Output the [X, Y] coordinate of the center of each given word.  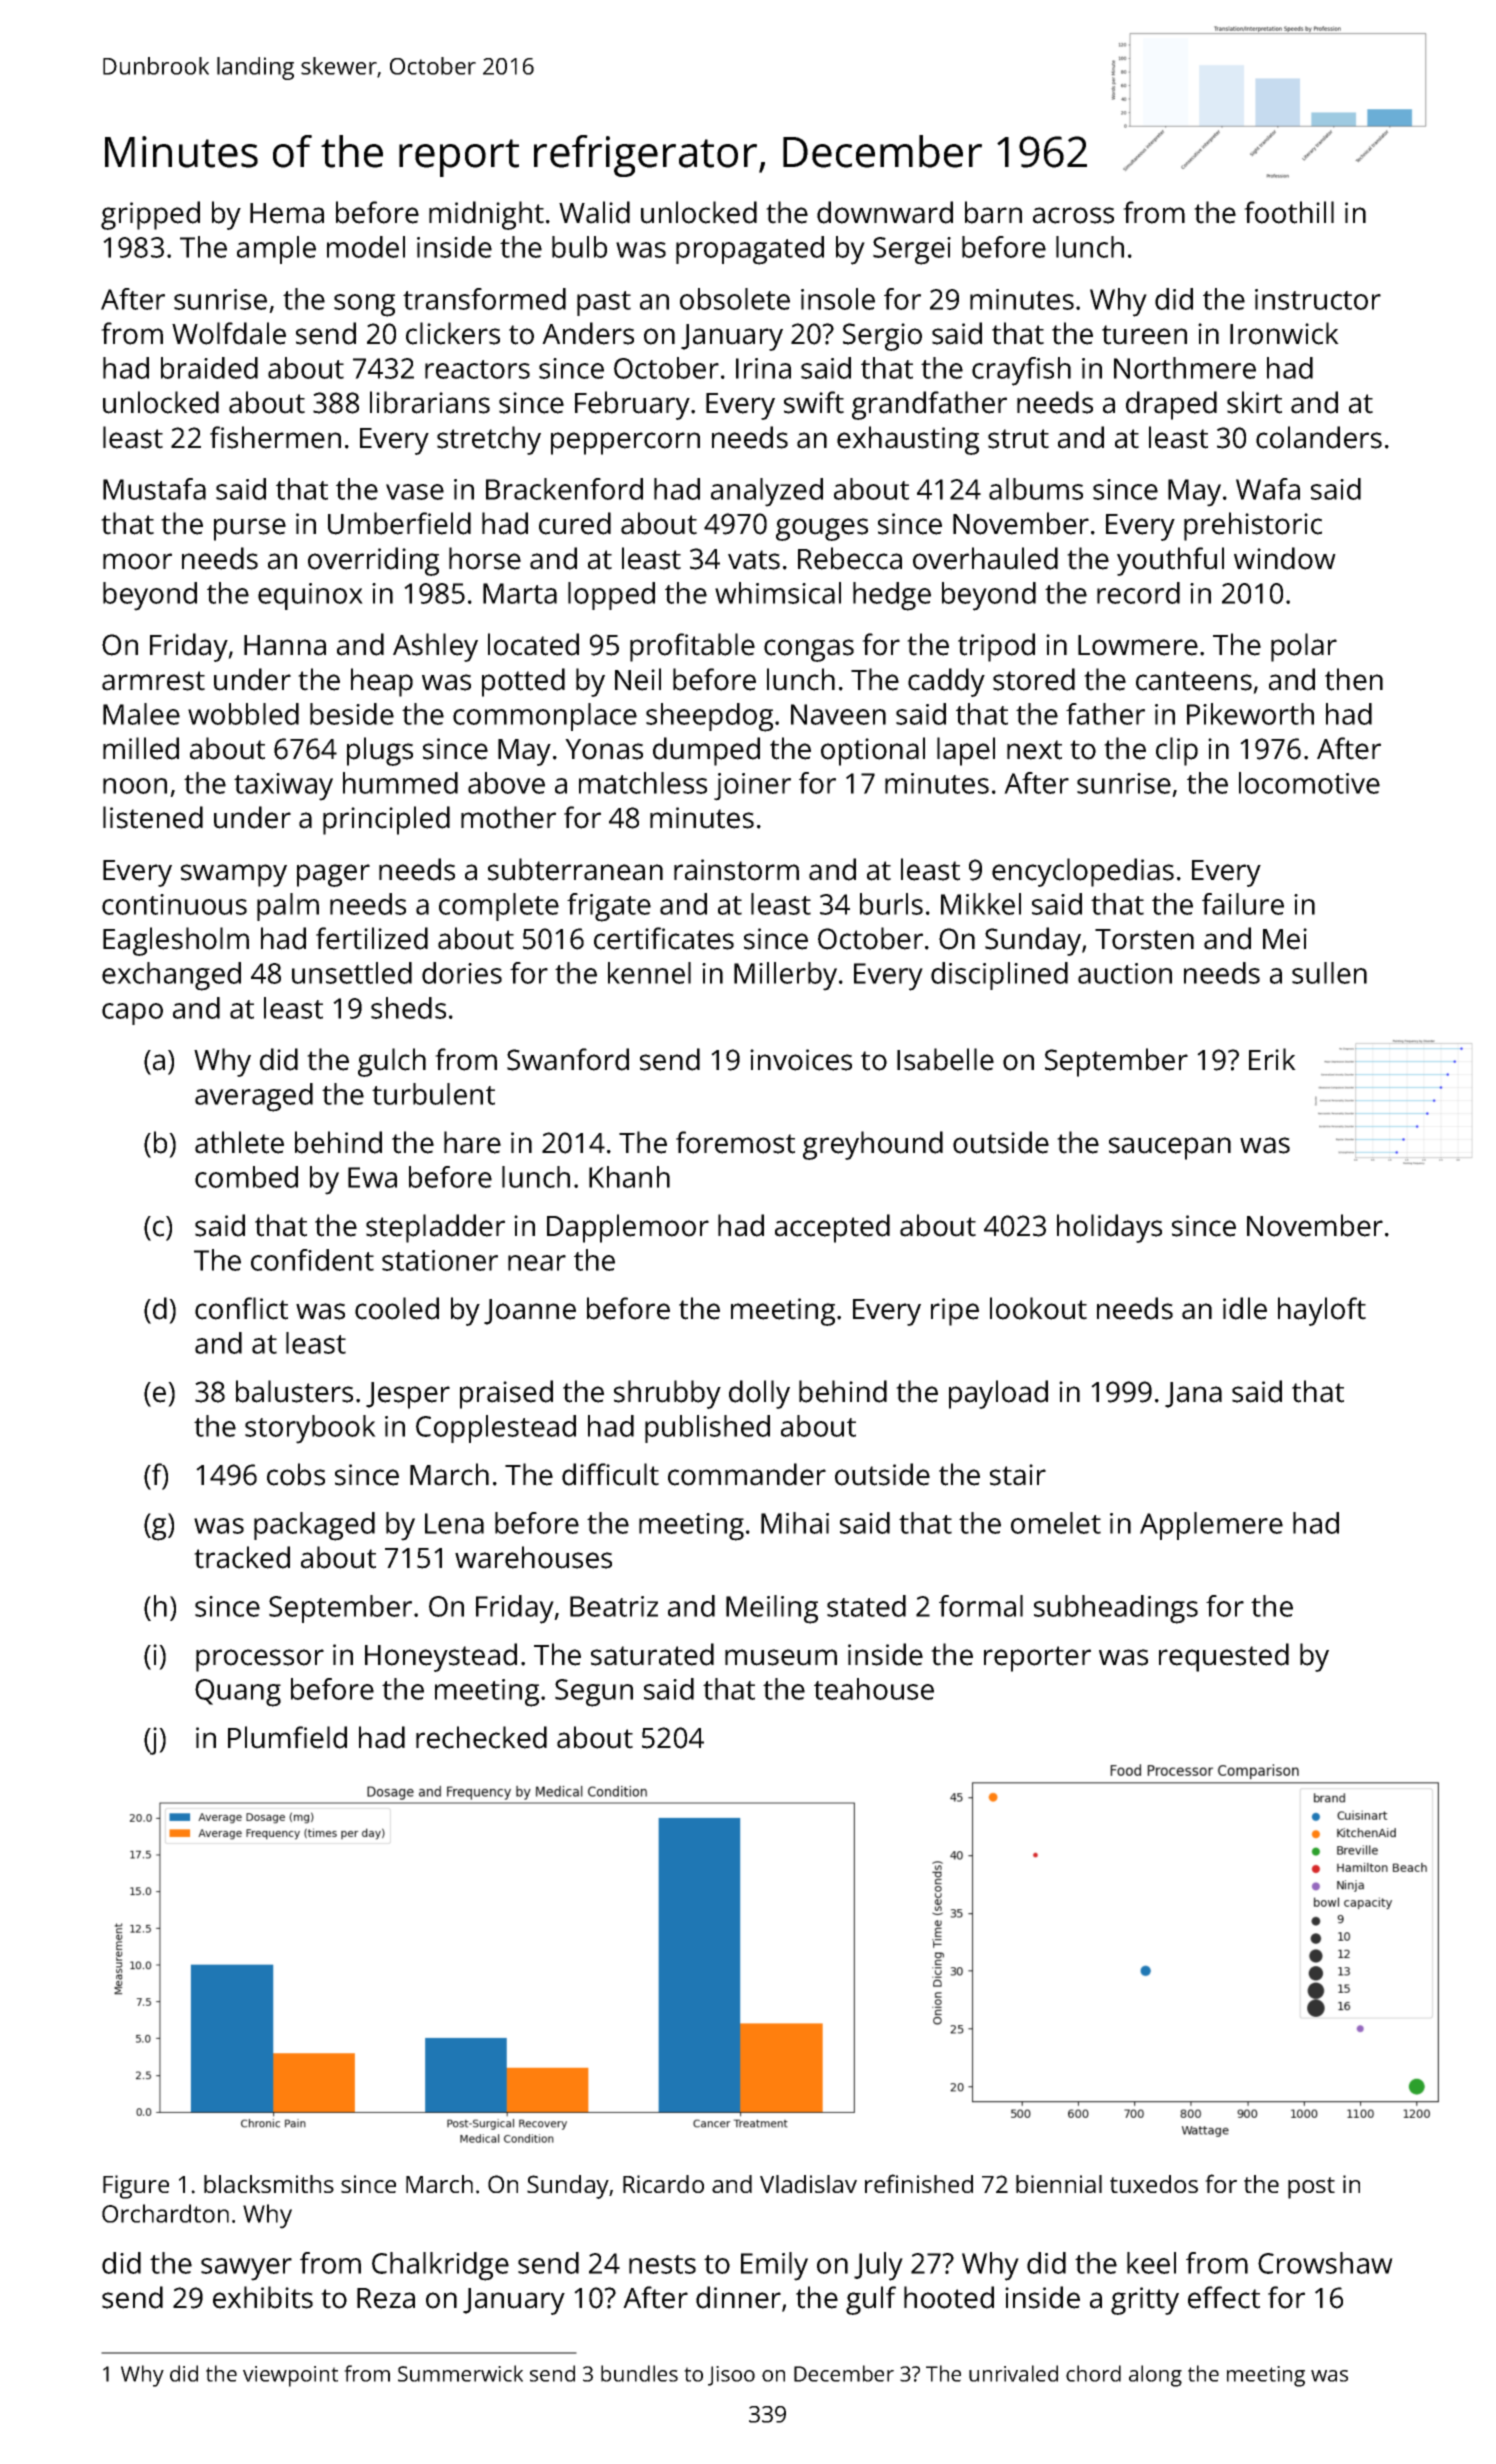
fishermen [275, 437]
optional [873, 751]
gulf [871, 2300]
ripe [955, 1312]
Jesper [408, 1395]
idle [1245, 1308]
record [1138, 593]
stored [1034, 679]
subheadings [1116, 1609]
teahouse [874, 1689]
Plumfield [287, 1737]
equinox [310, 596]
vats [754, 560]
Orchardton [165, 2213]
